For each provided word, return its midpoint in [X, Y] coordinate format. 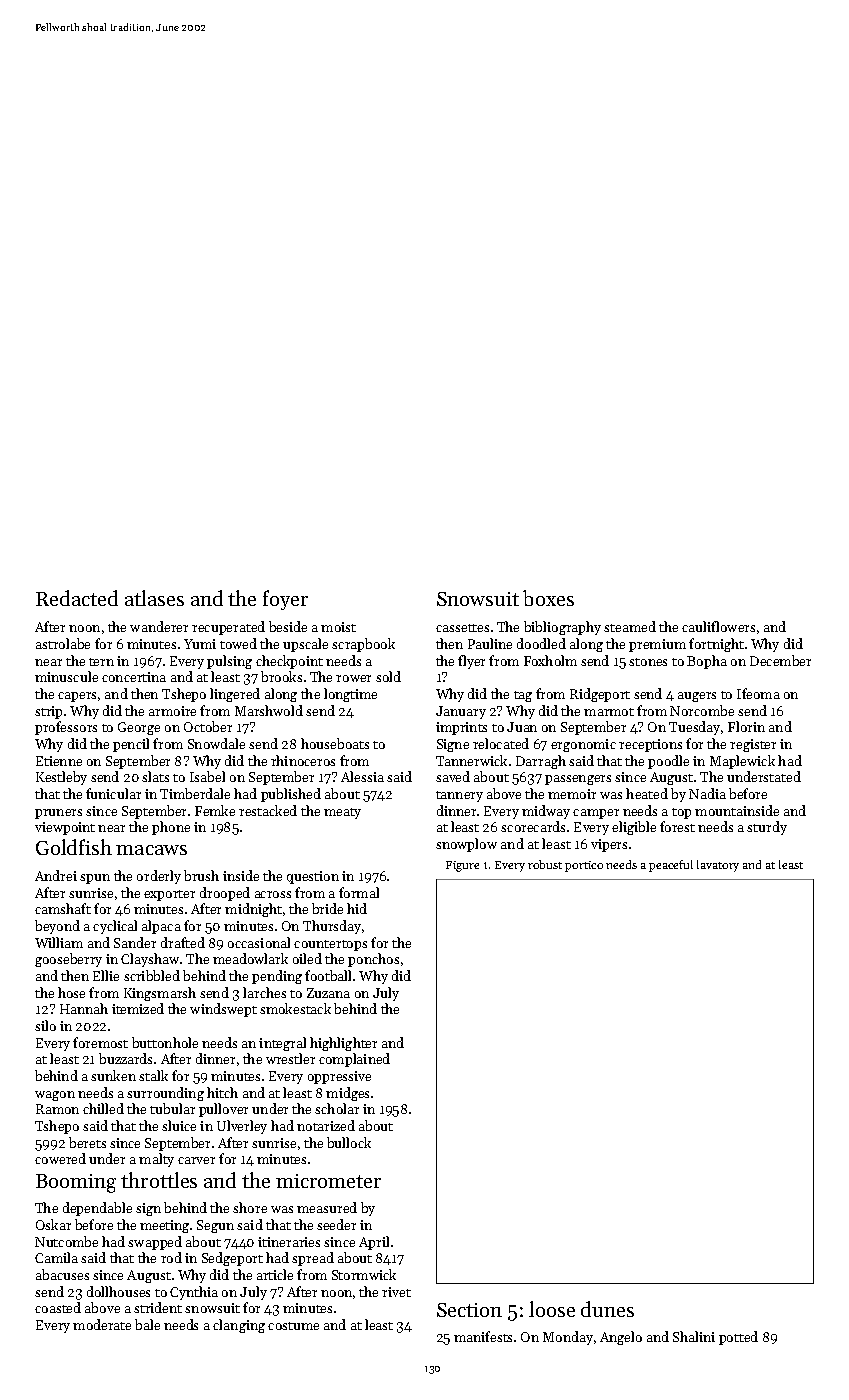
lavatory [718, 866]
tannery [459, 796]
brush [201, 875]
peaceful [671, 866]
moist [338, 627]
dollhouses [118, 1291]
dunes [607, 1309]
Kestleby [61, 778]
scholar [337, 1108]
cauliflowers [718, 626]
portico [584, 866]
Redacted [77, 598]
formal [359, 892]
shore [250, 1207]
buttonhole [165, 1042]
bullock [349, 1142]
